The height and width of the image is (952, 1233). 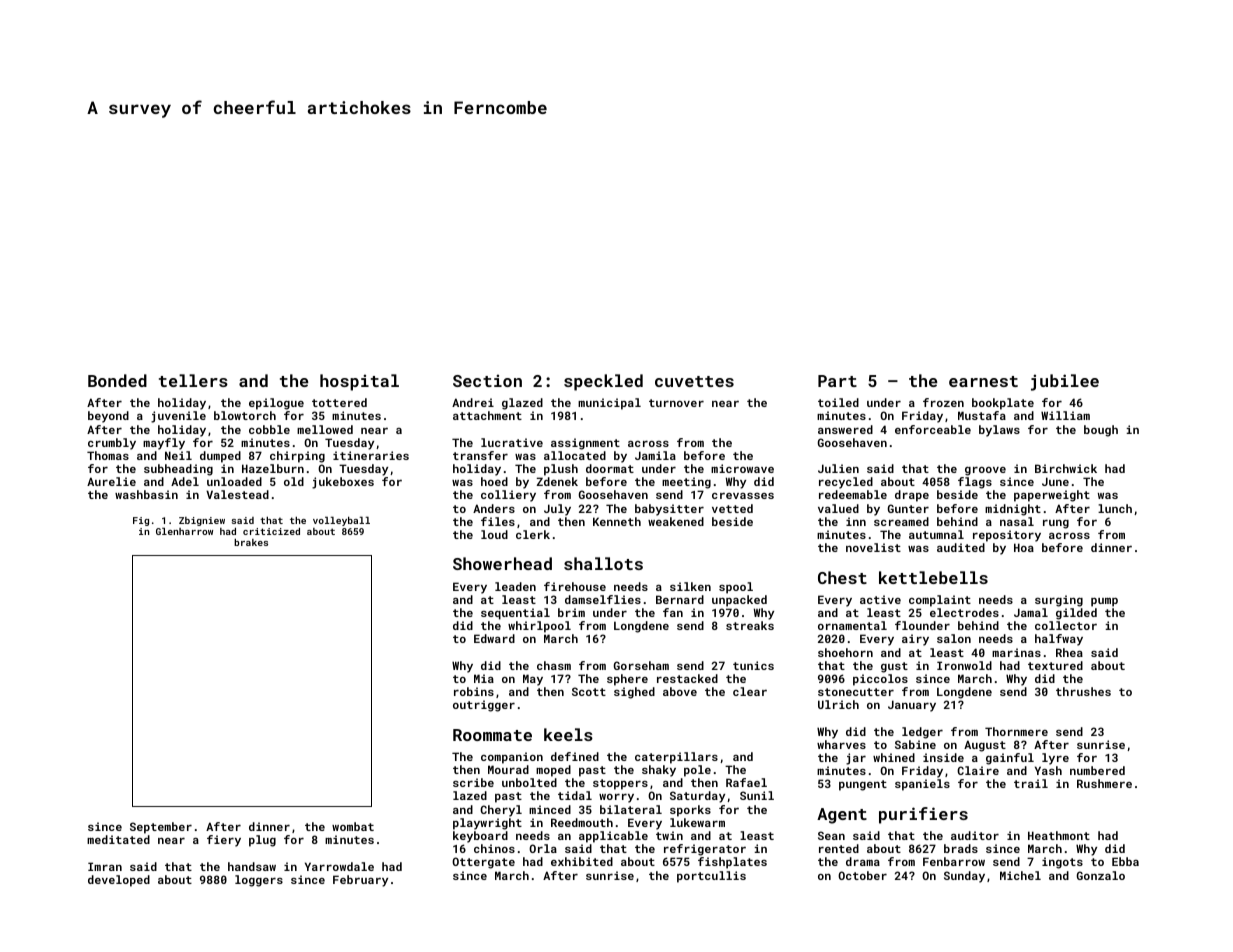 What do you see at coordinates (259, 881) in the image?
I see `loggers` at bounding box center [259, 881].
